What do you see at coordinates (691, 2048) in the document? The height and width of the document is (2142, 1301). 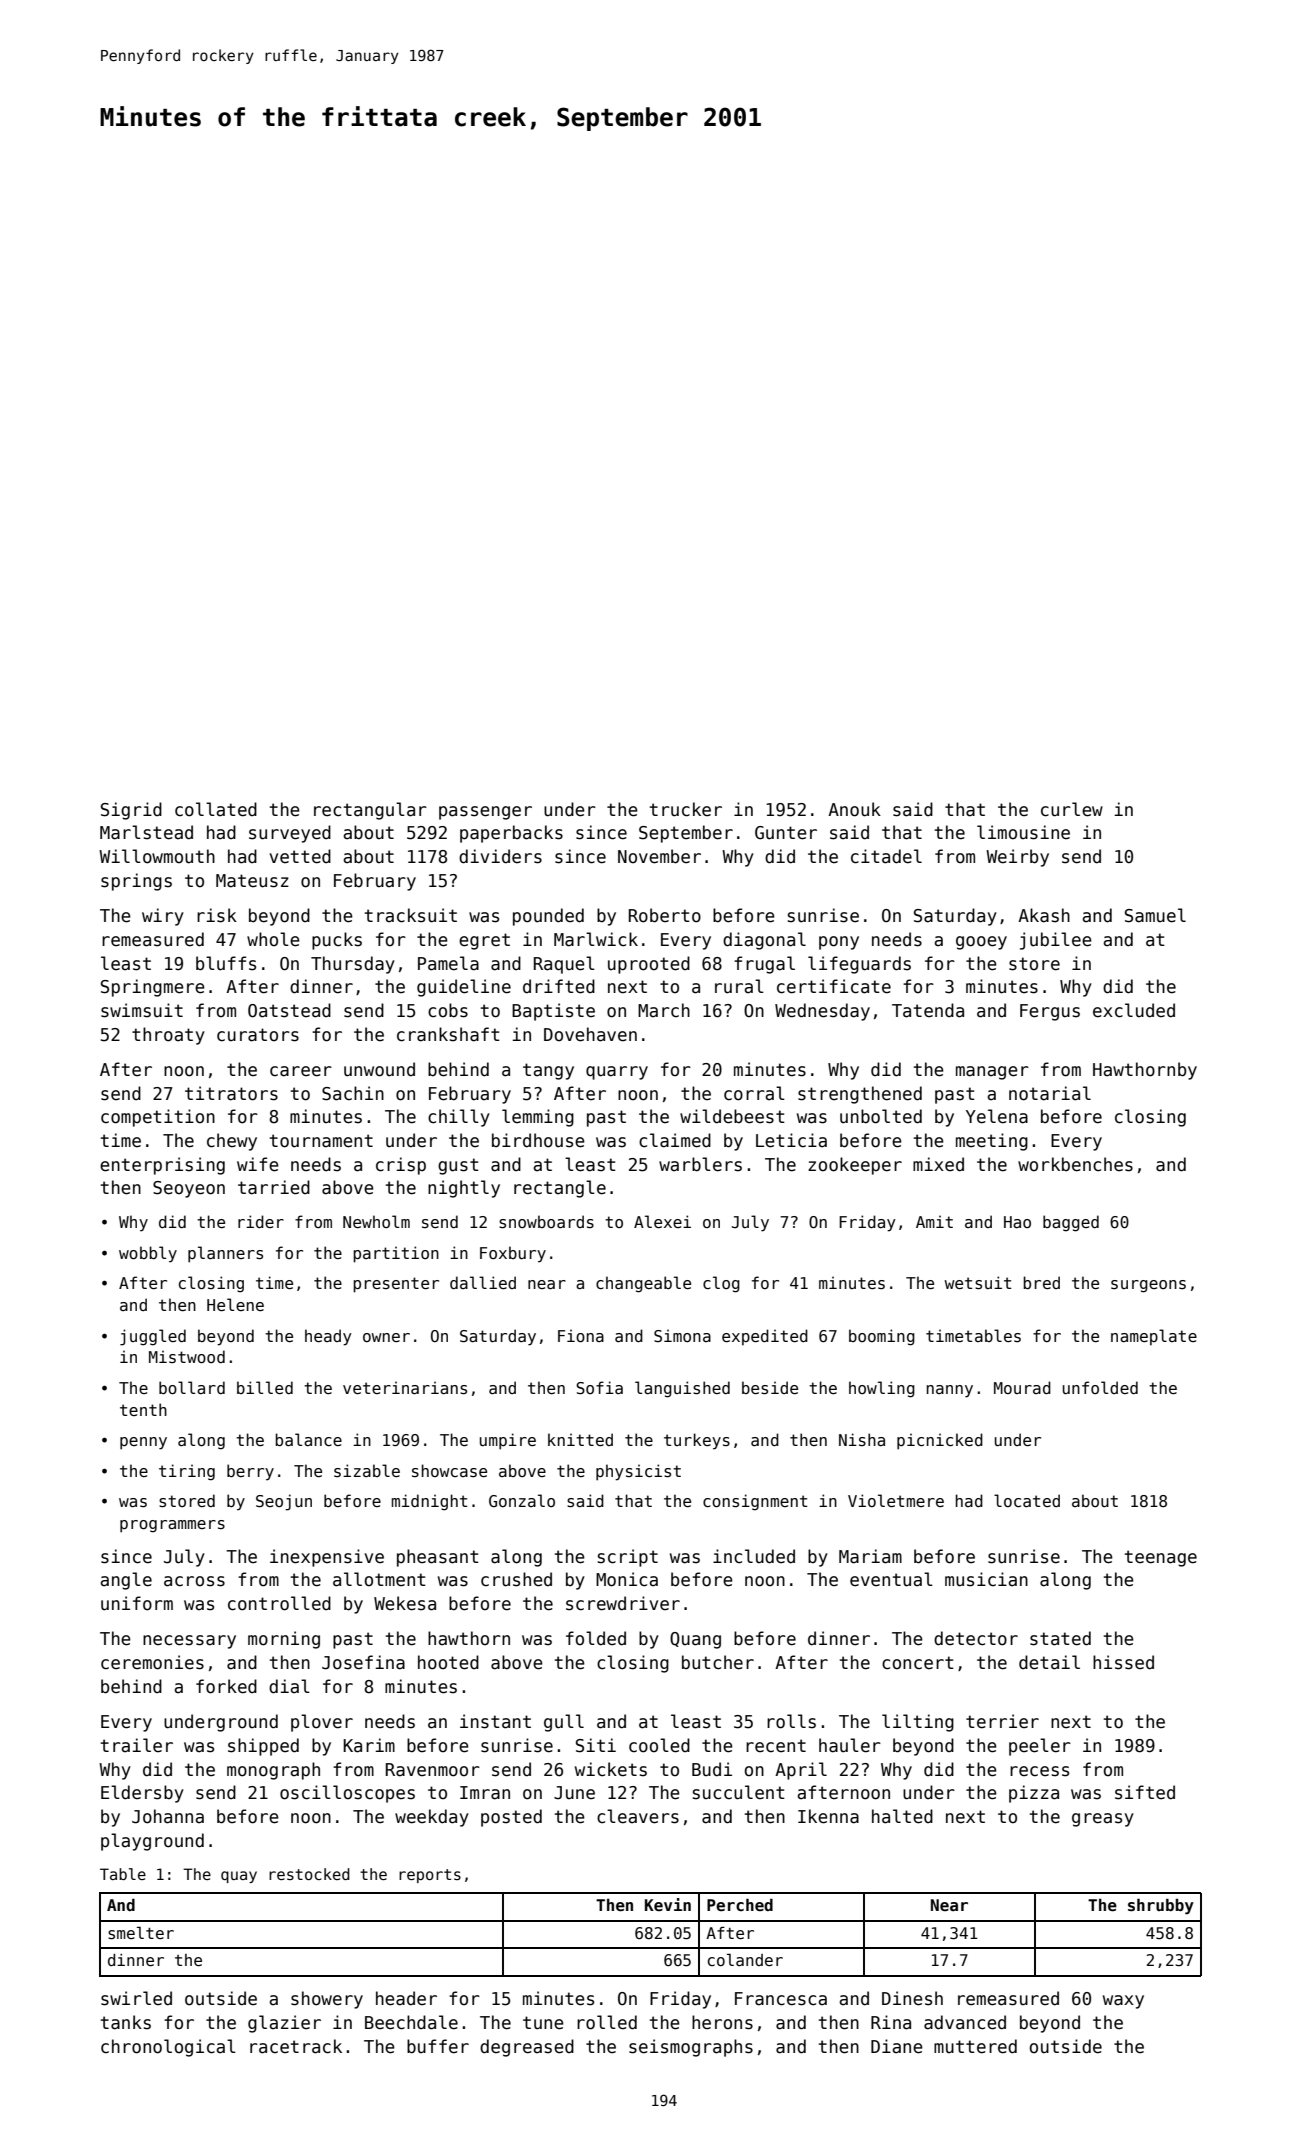 I see `seismographs` at bounding box center [691, 2048].
